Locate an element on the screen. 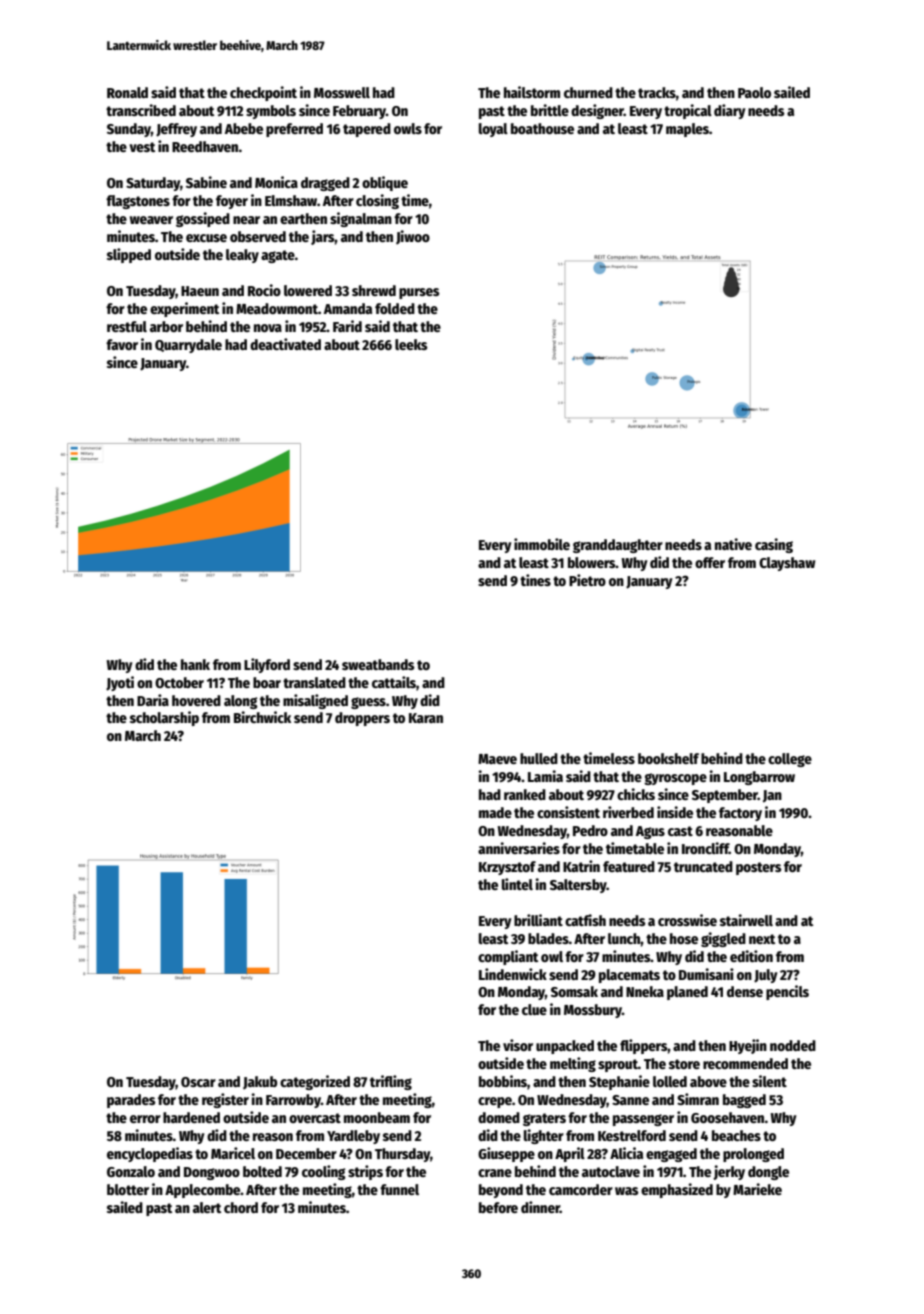  Birchwick is located at coordinates (262, 717).
